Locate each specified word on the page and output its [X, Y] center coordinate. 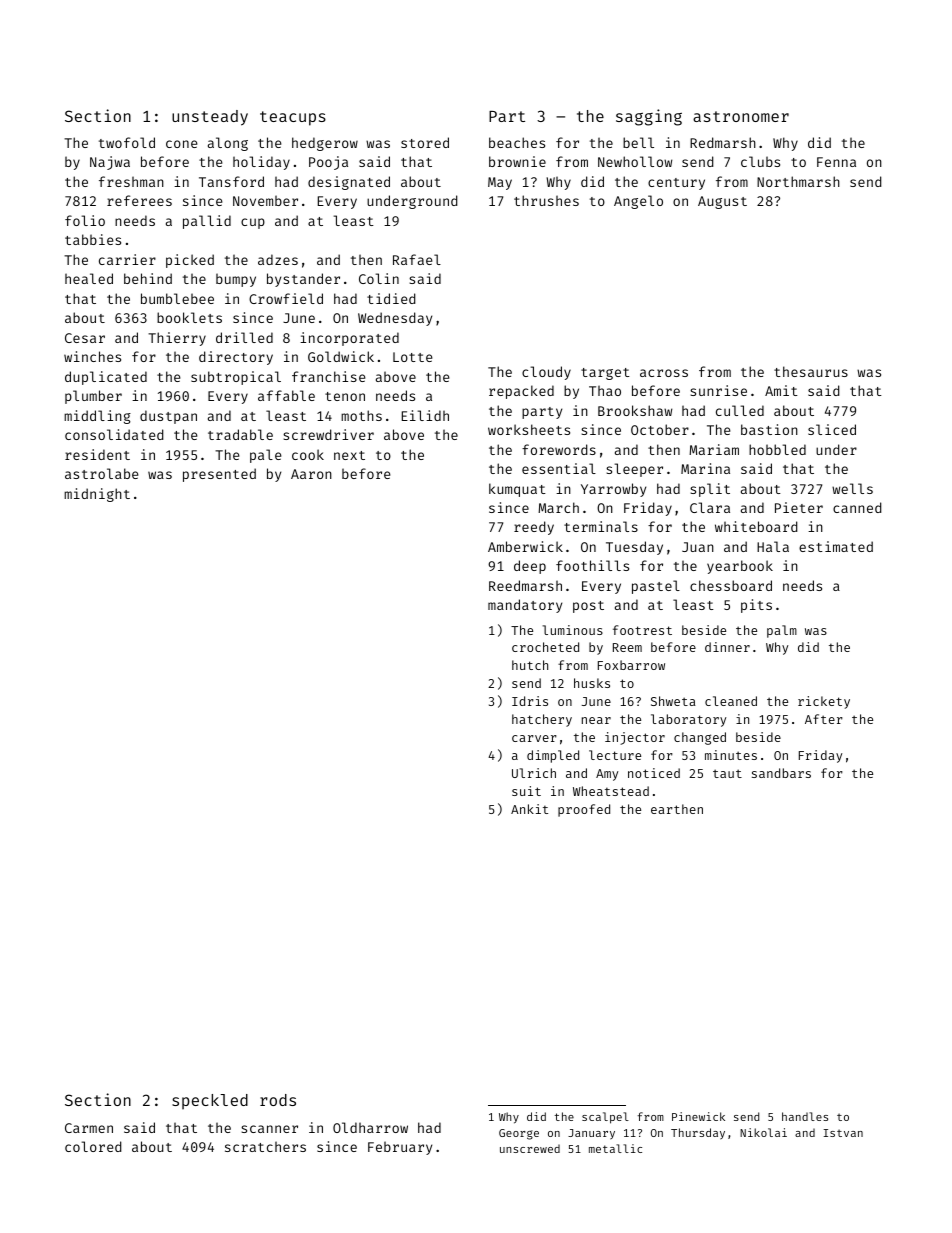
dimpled [553, 756]
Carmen [89, 1128]
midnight [97, 495]
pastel [656, 587]
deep [530, 567]
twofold [127, 142]
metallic [615, 1148]
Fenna [836, 162]
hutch [530, 665]
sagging [649, 117]
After [823, 719]
